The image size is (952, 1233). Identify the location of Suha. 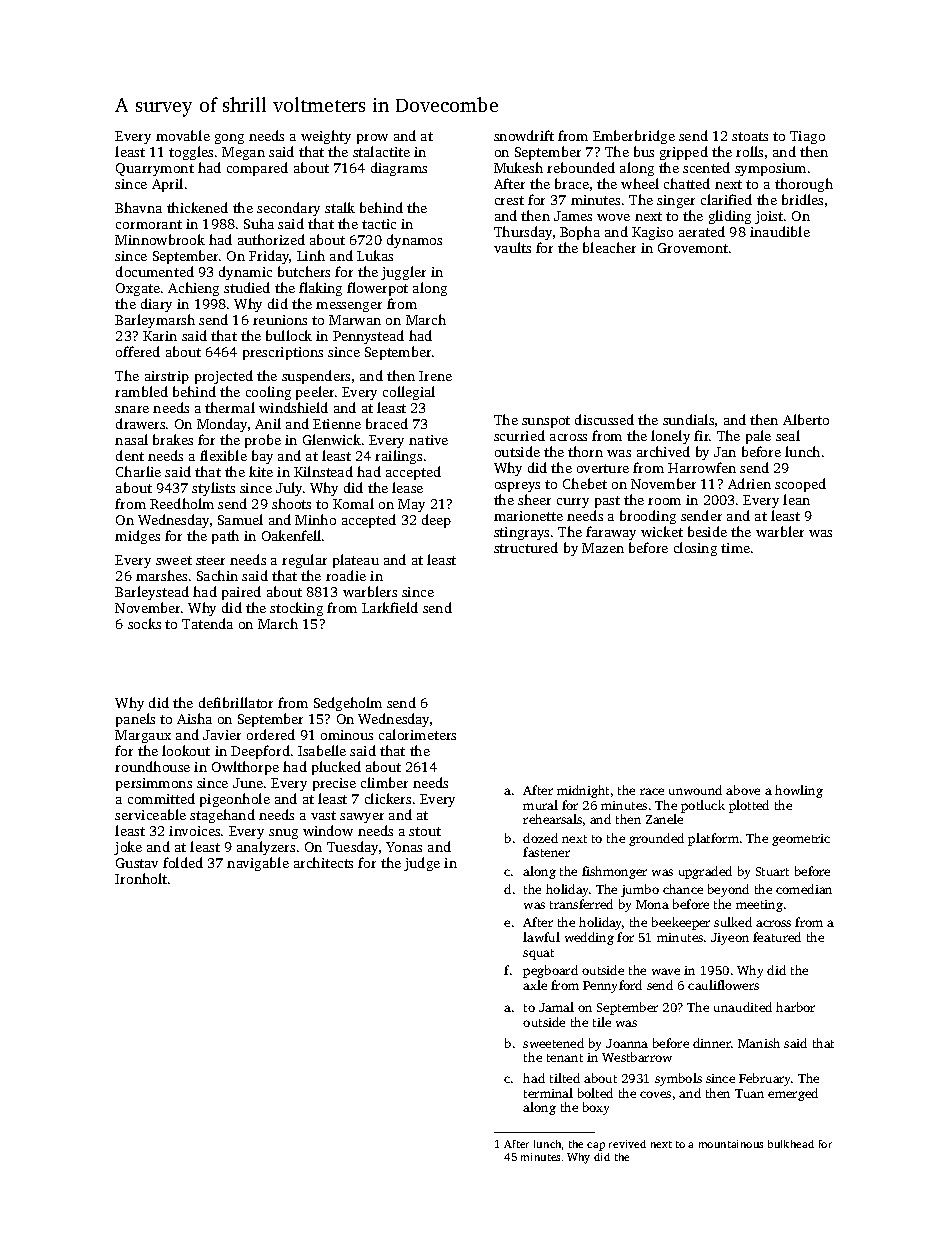
(259, 223).
